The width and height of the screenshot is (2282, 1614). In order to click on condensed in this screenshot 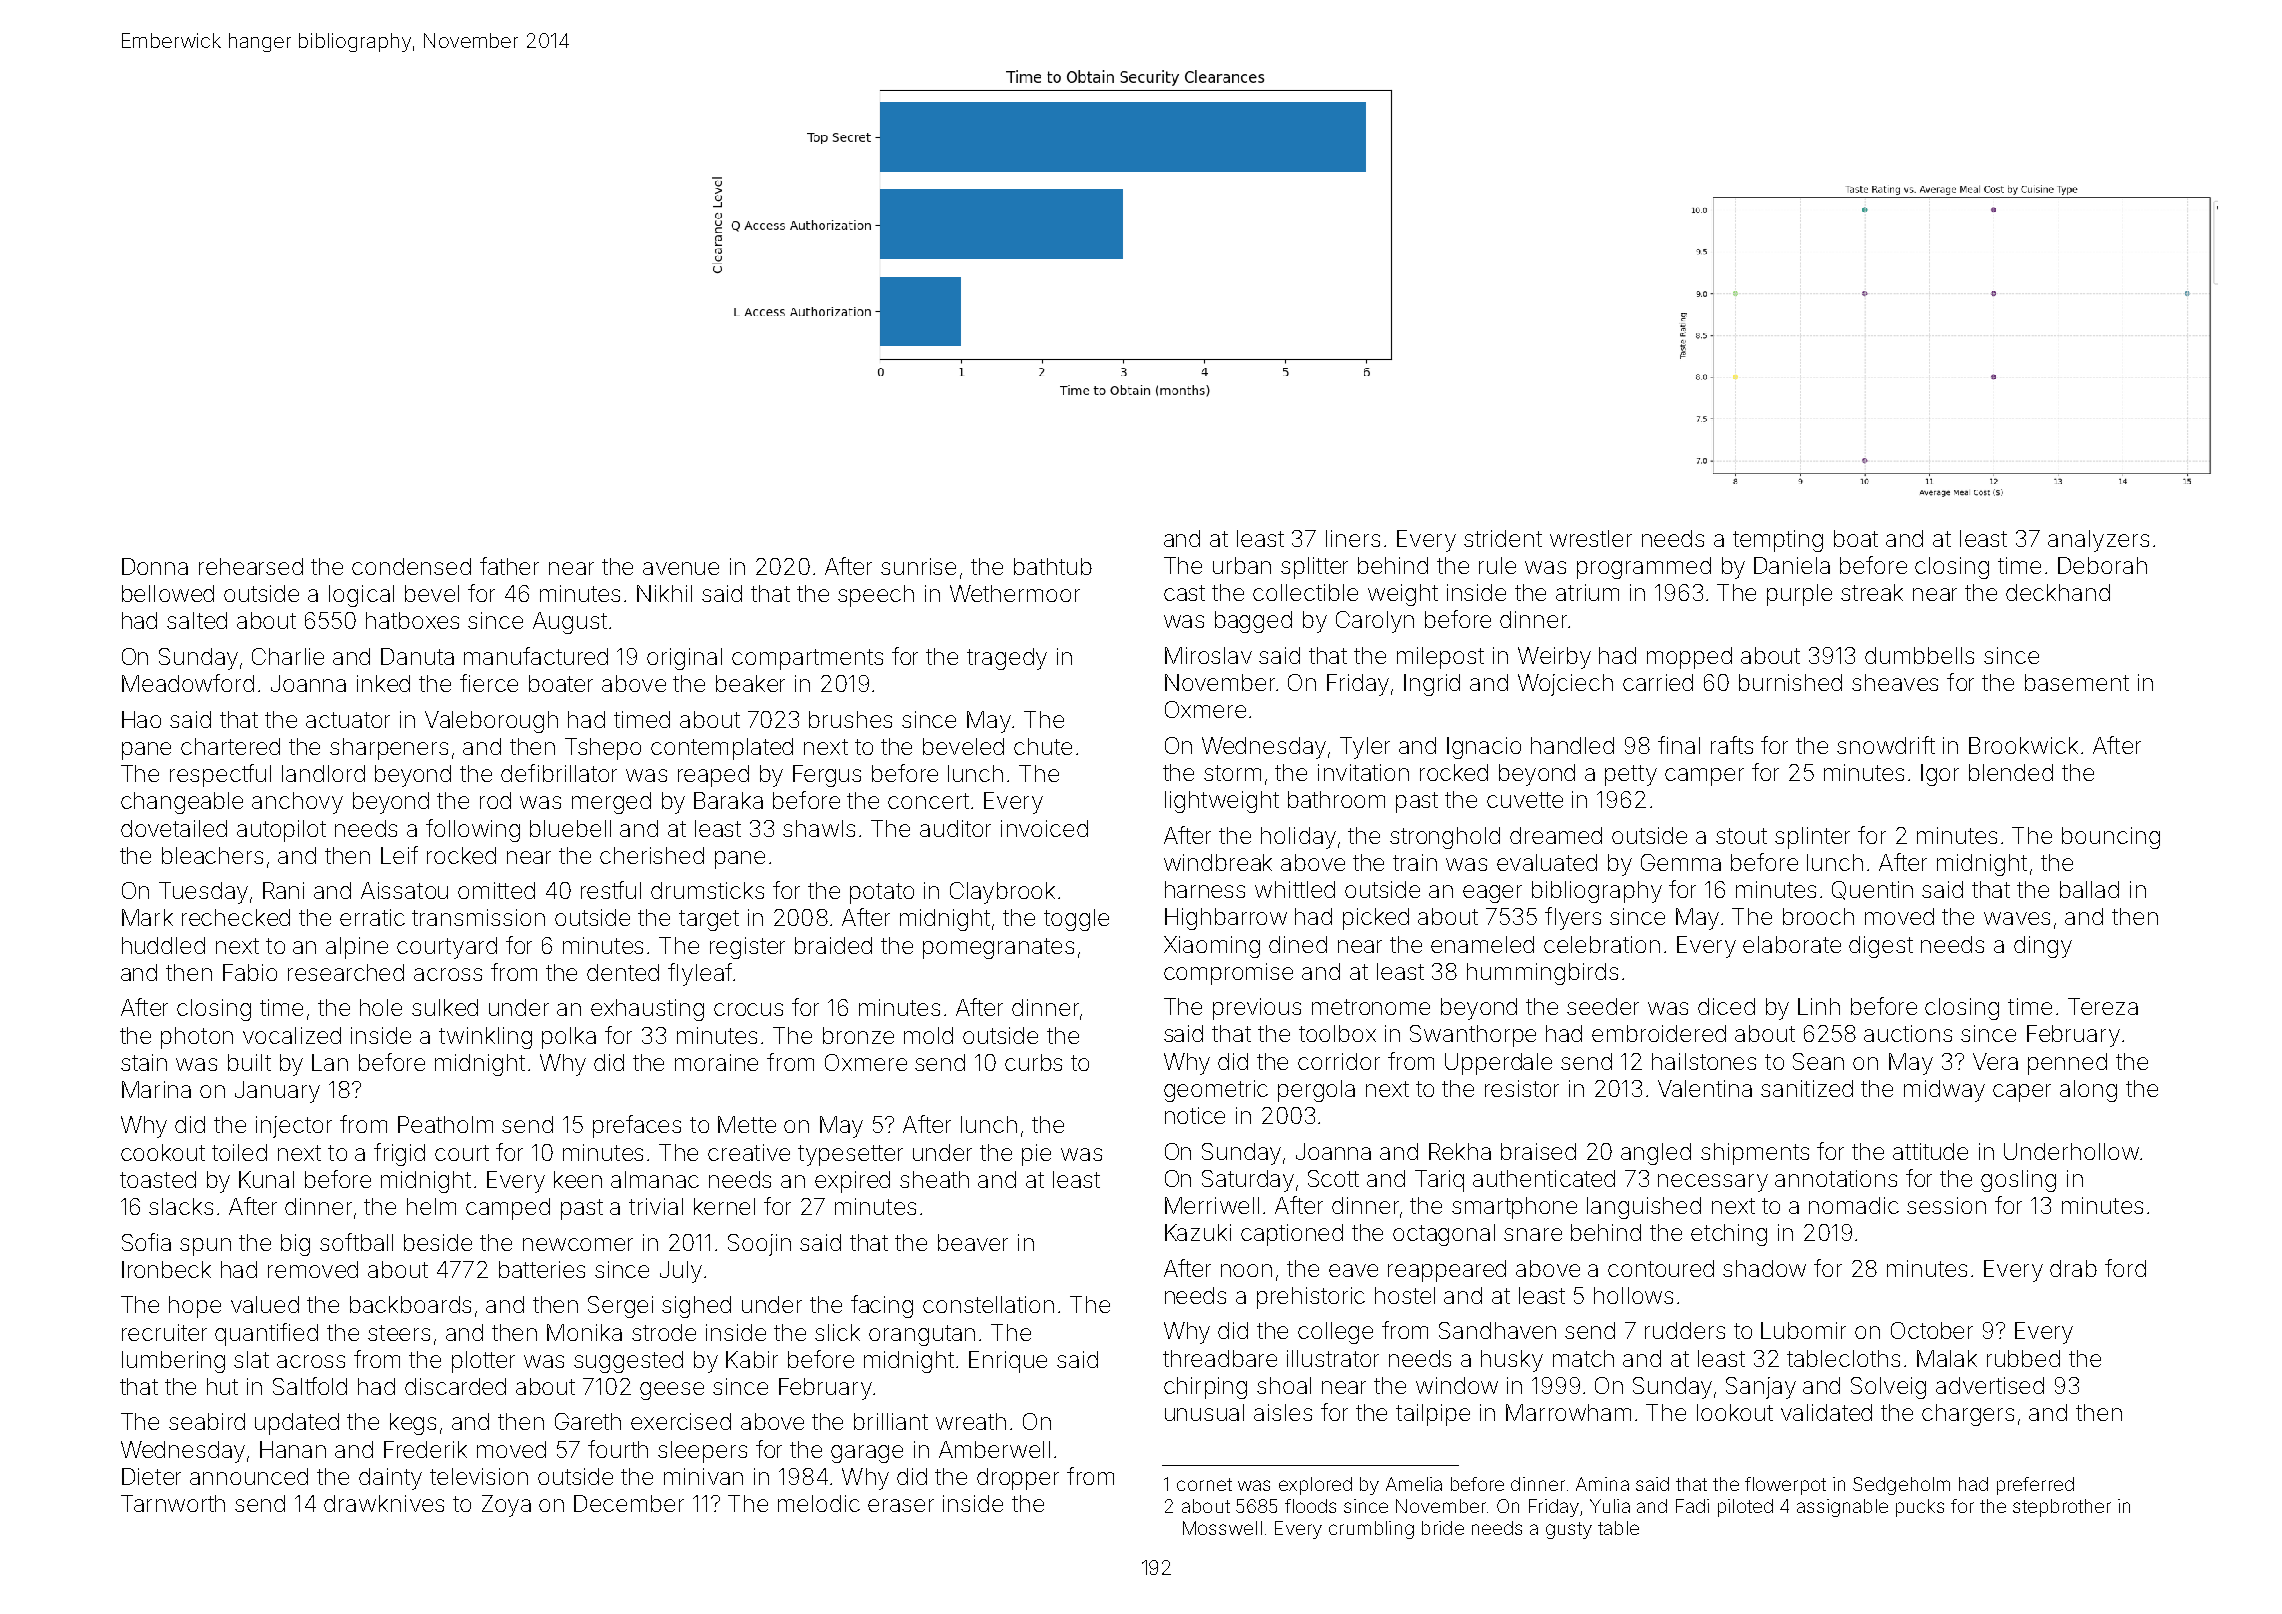, I will do `click(411, 566)`.
